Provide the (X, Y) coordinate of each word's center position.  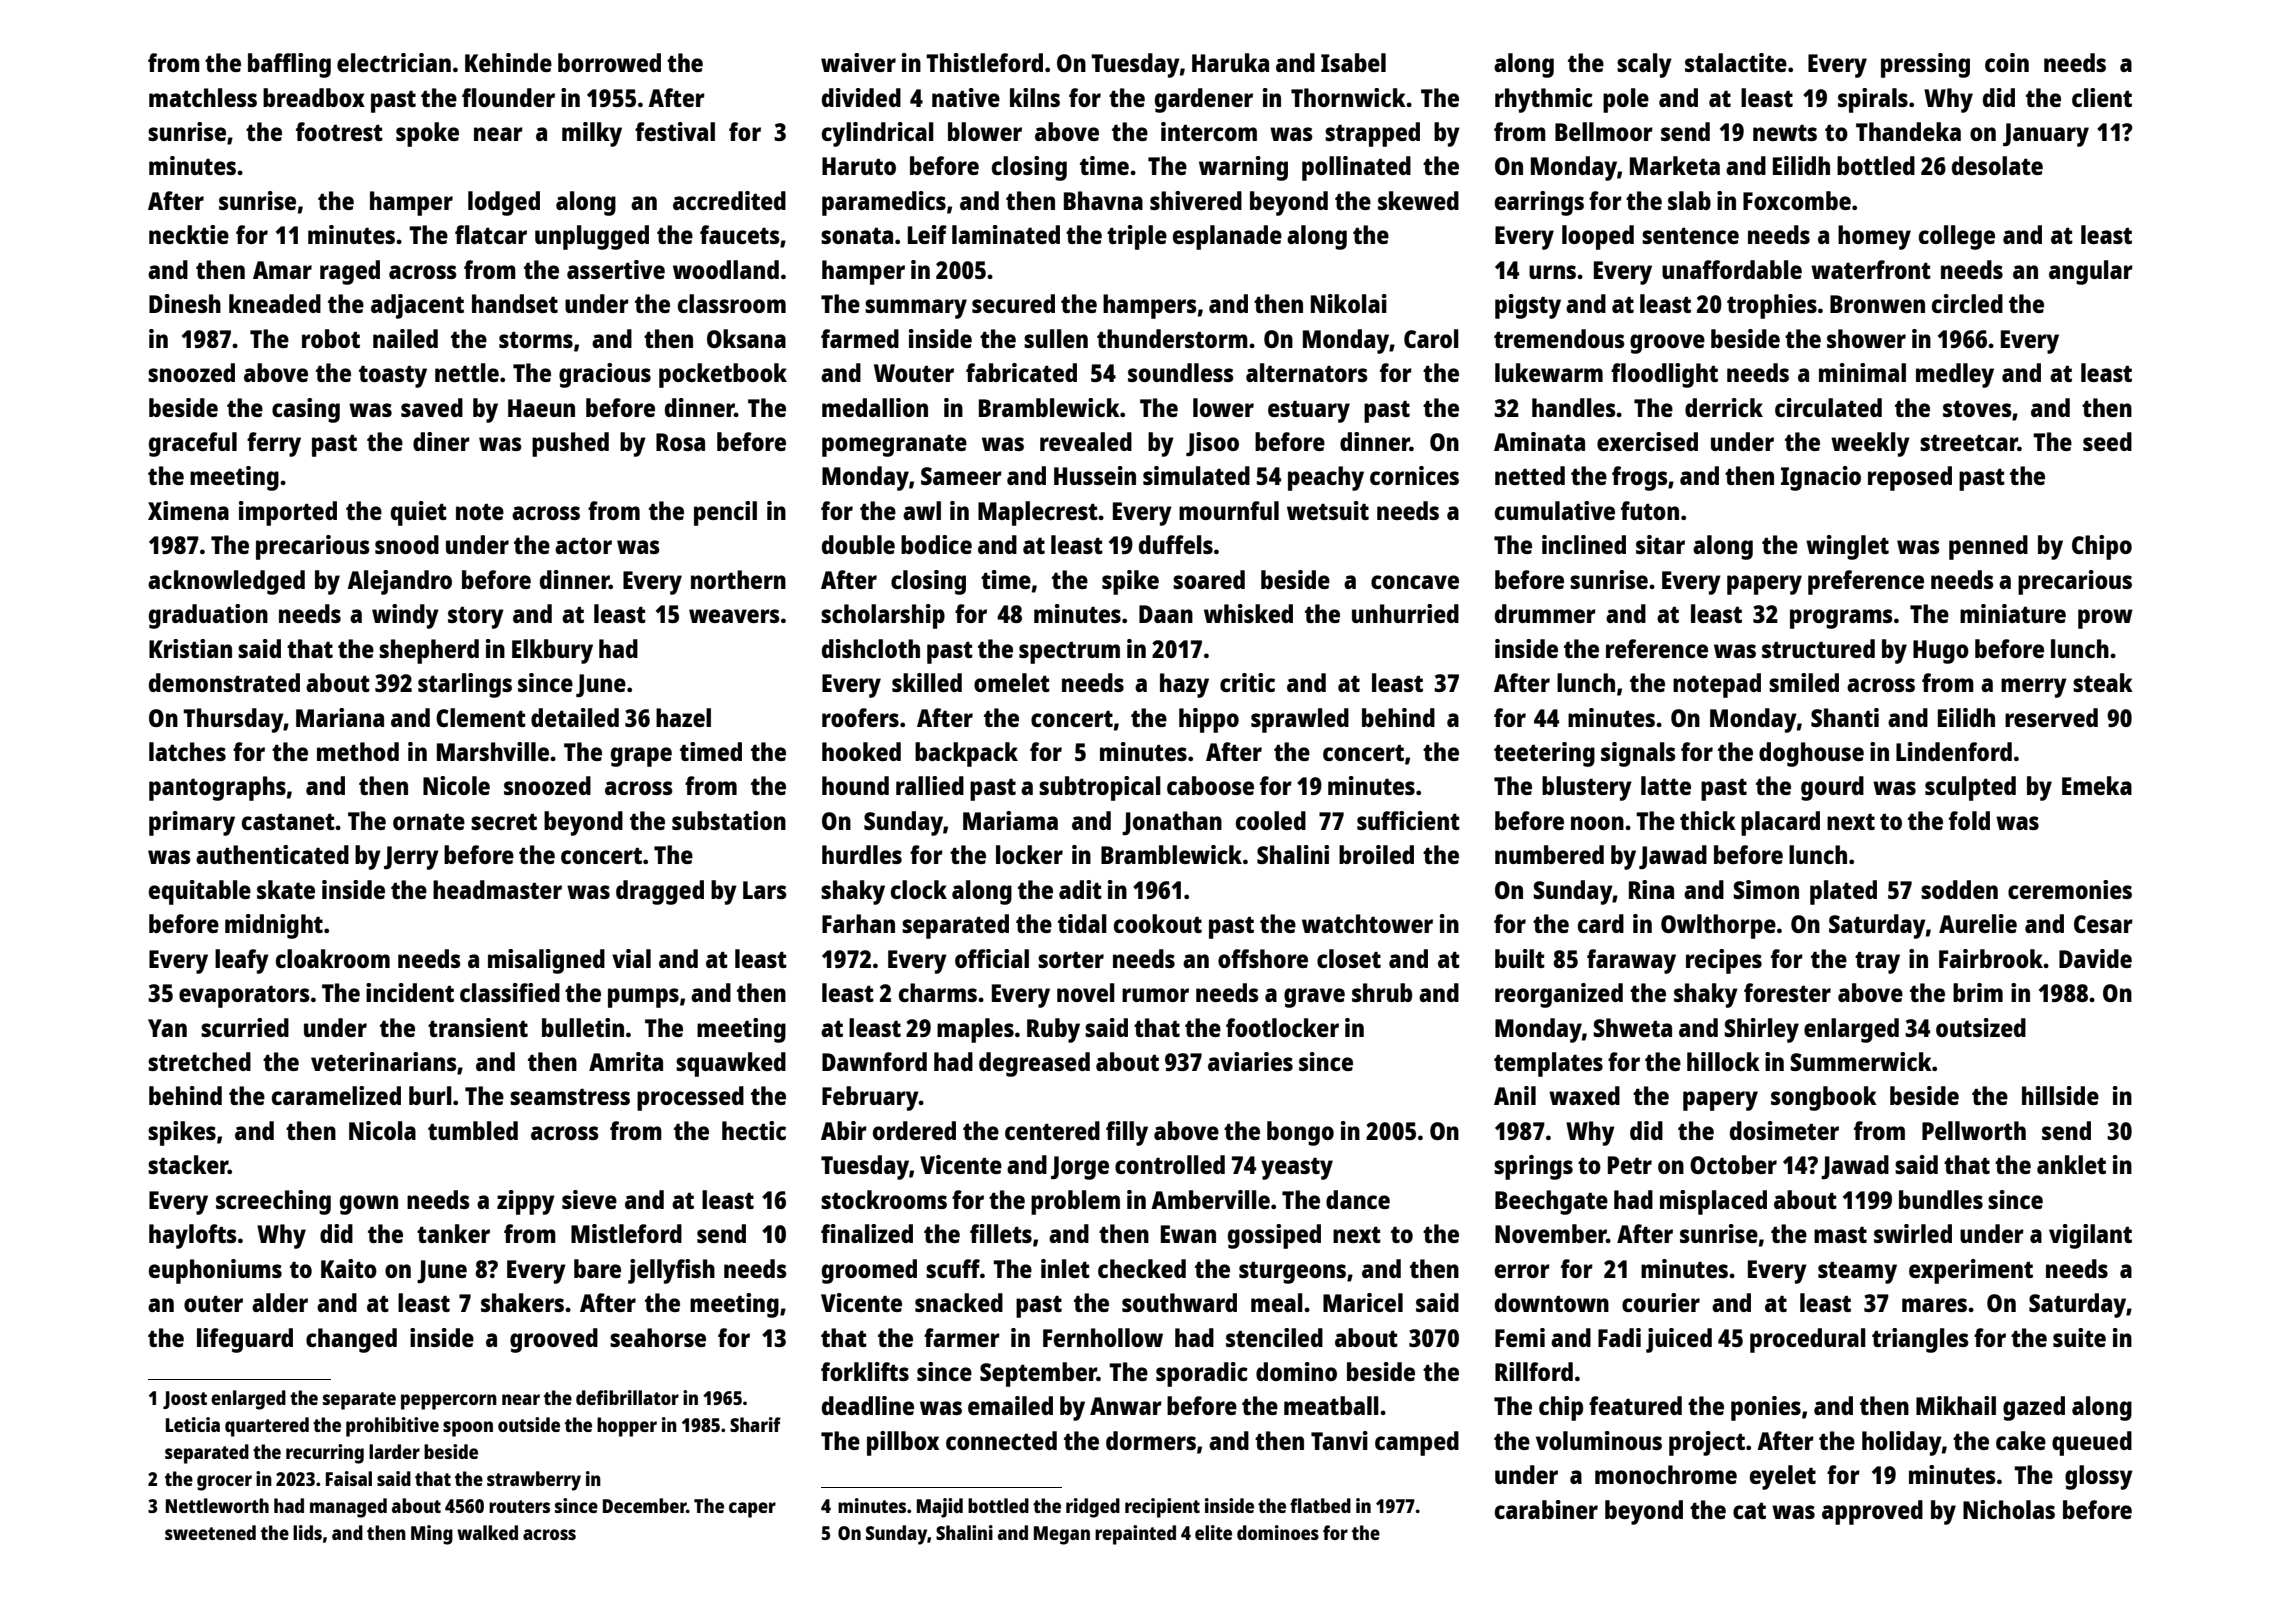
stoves (1977, 408)
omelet (1012, 682)
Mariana (340, 717)
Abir (844, 1130)
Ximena (188, 510)
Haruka (1230, 62)
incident (410, 992)
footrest (339, 131)
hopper (627, 1427)
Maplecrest (1038, 513)
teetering (1544, 754)
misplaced (1713, 1202)
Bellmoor (1604, 131)
